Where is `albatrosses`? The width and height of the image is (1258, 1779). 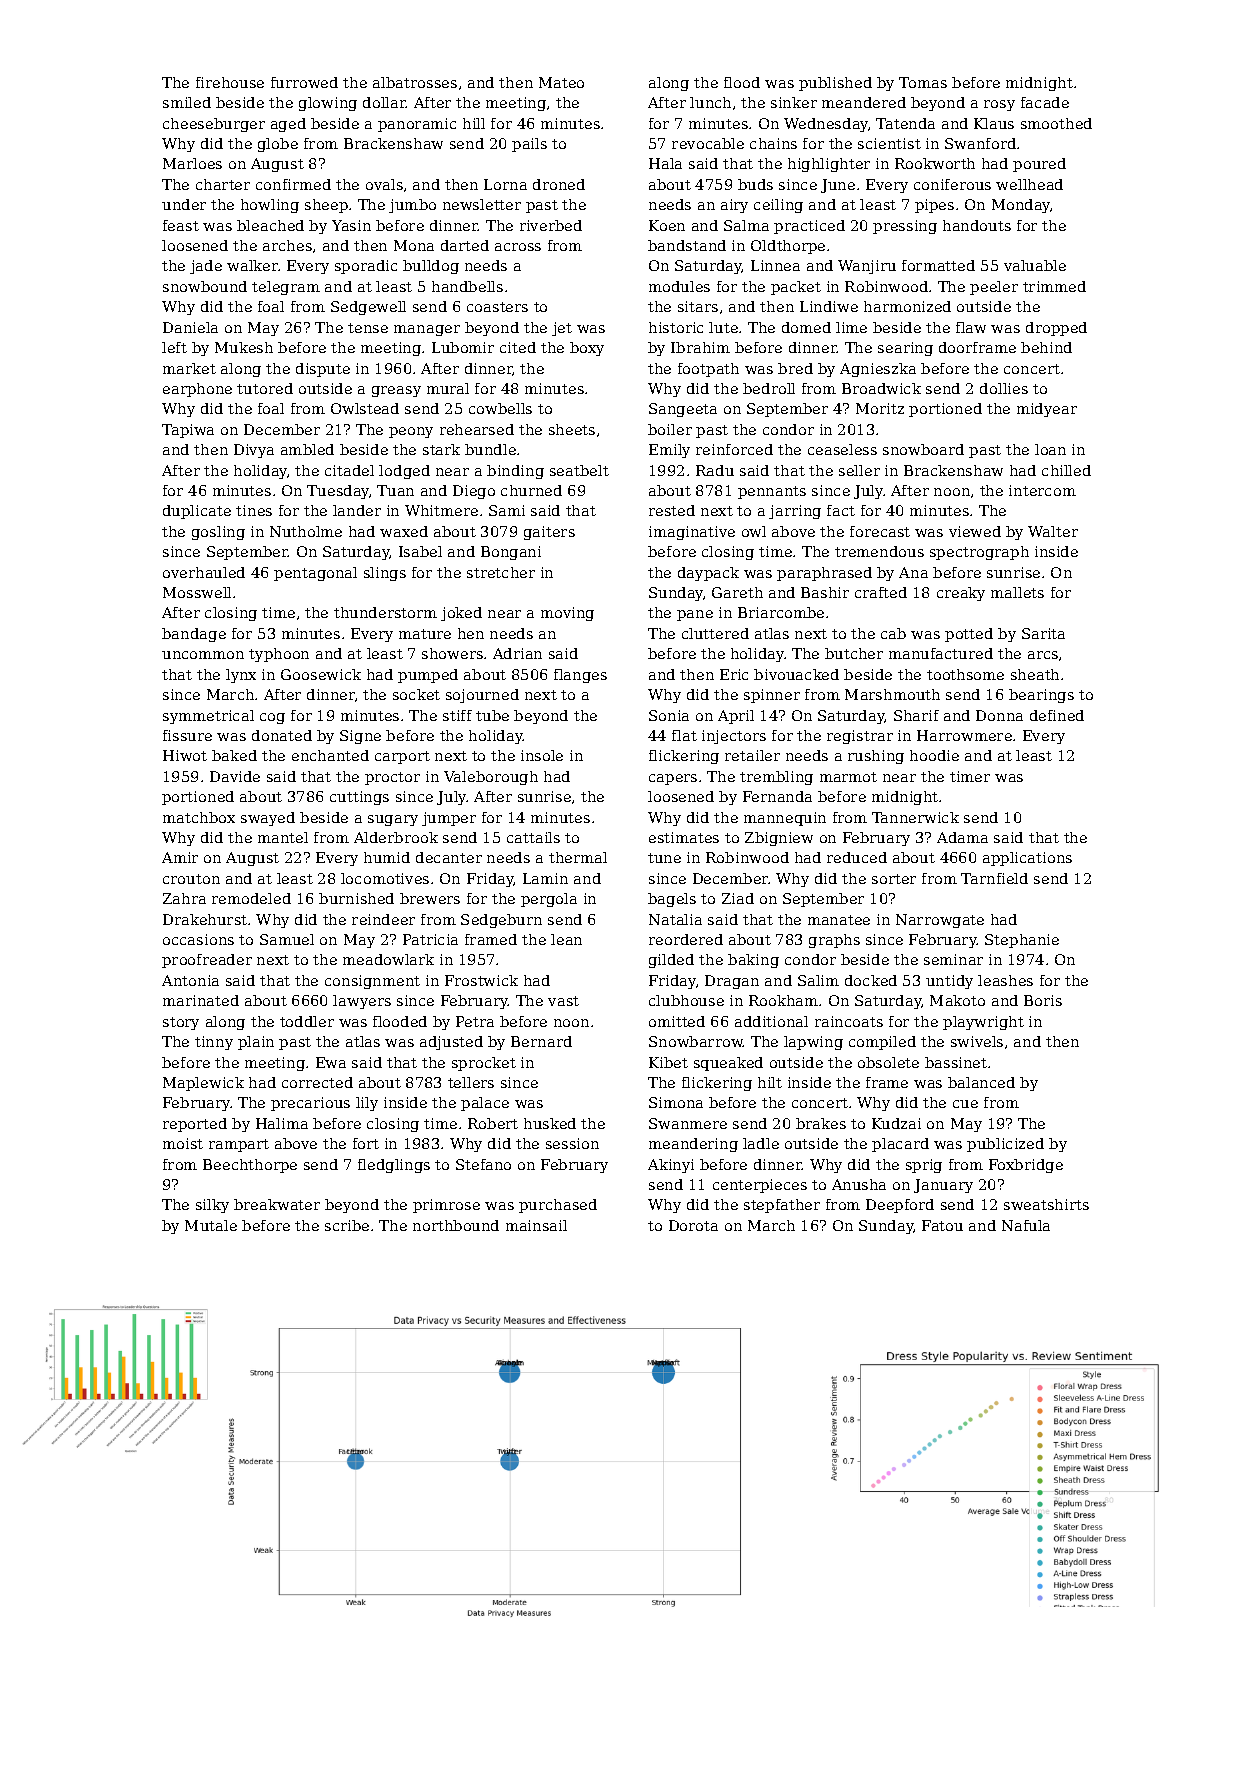
albatrosses is located at coordinates (415, 82).
